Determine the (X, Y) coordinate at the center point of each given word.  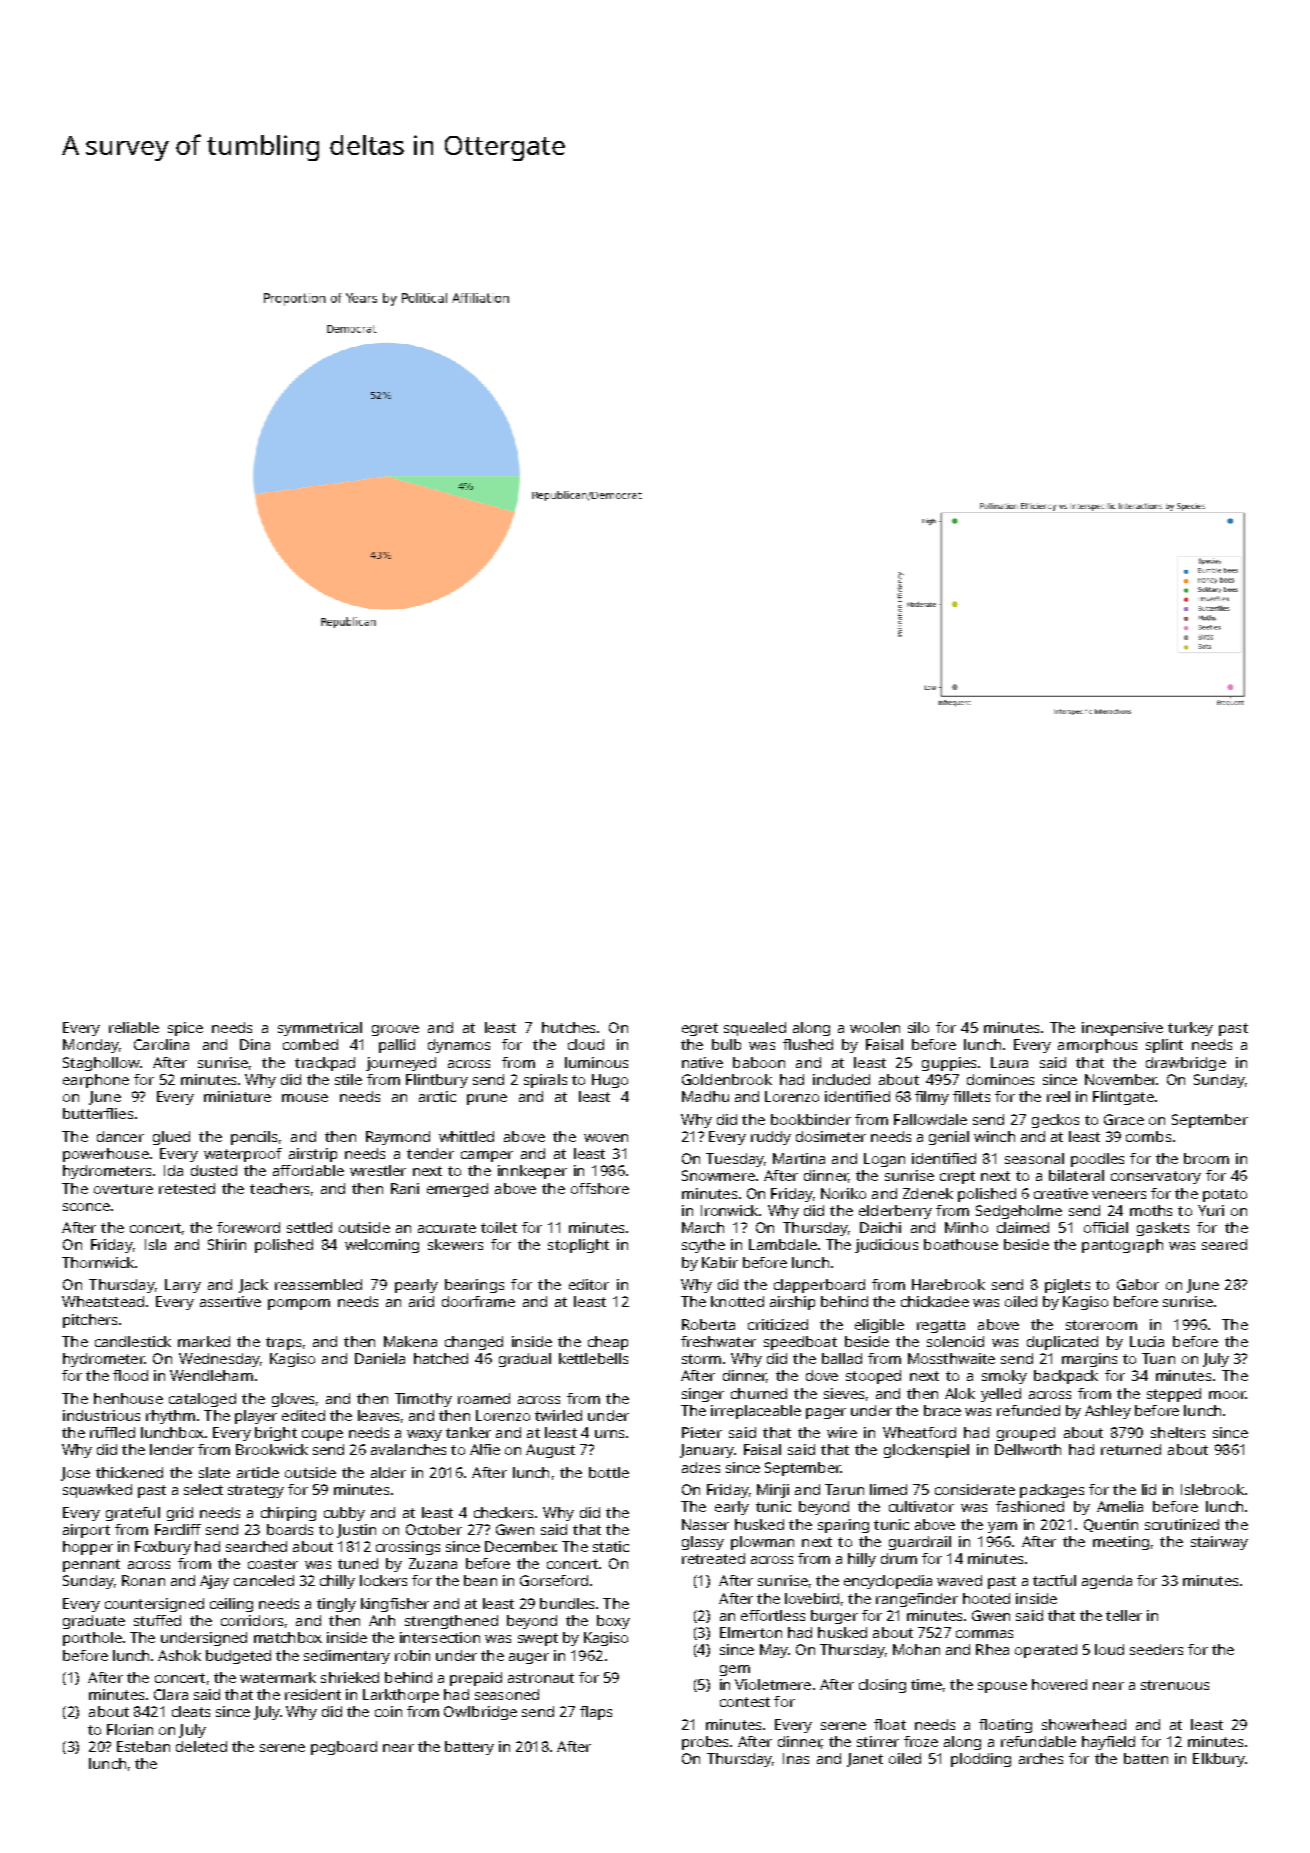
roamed (484, 1398)
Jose (75, 1474)
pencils (254, 1138)
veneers (1119, 1195)
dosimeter (831, 1136)
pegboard (344, 1748)
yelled (1001, 1395)
